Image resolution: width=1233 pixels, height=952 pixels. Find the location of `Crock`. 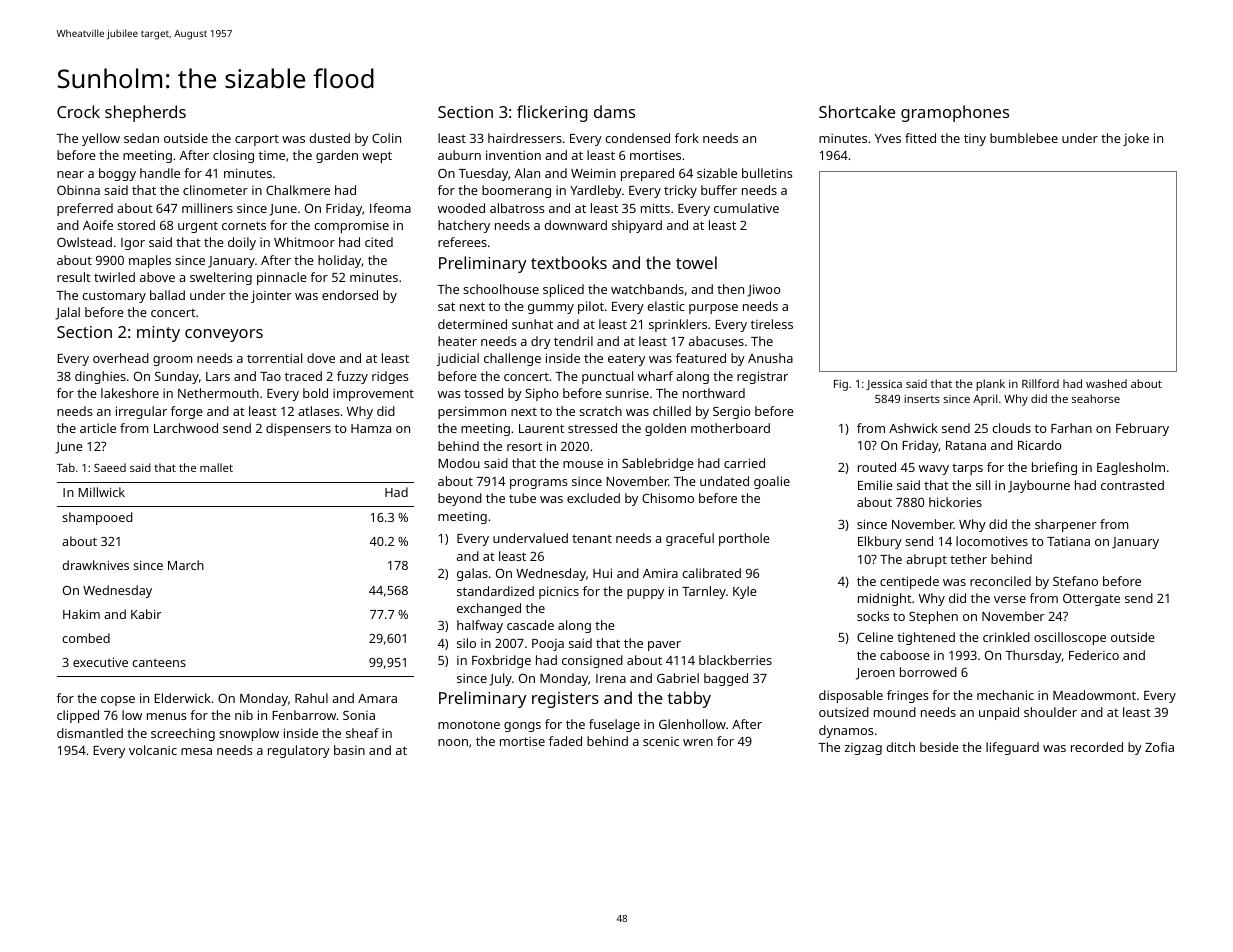

Crock is located at coordinates (78, 111).
